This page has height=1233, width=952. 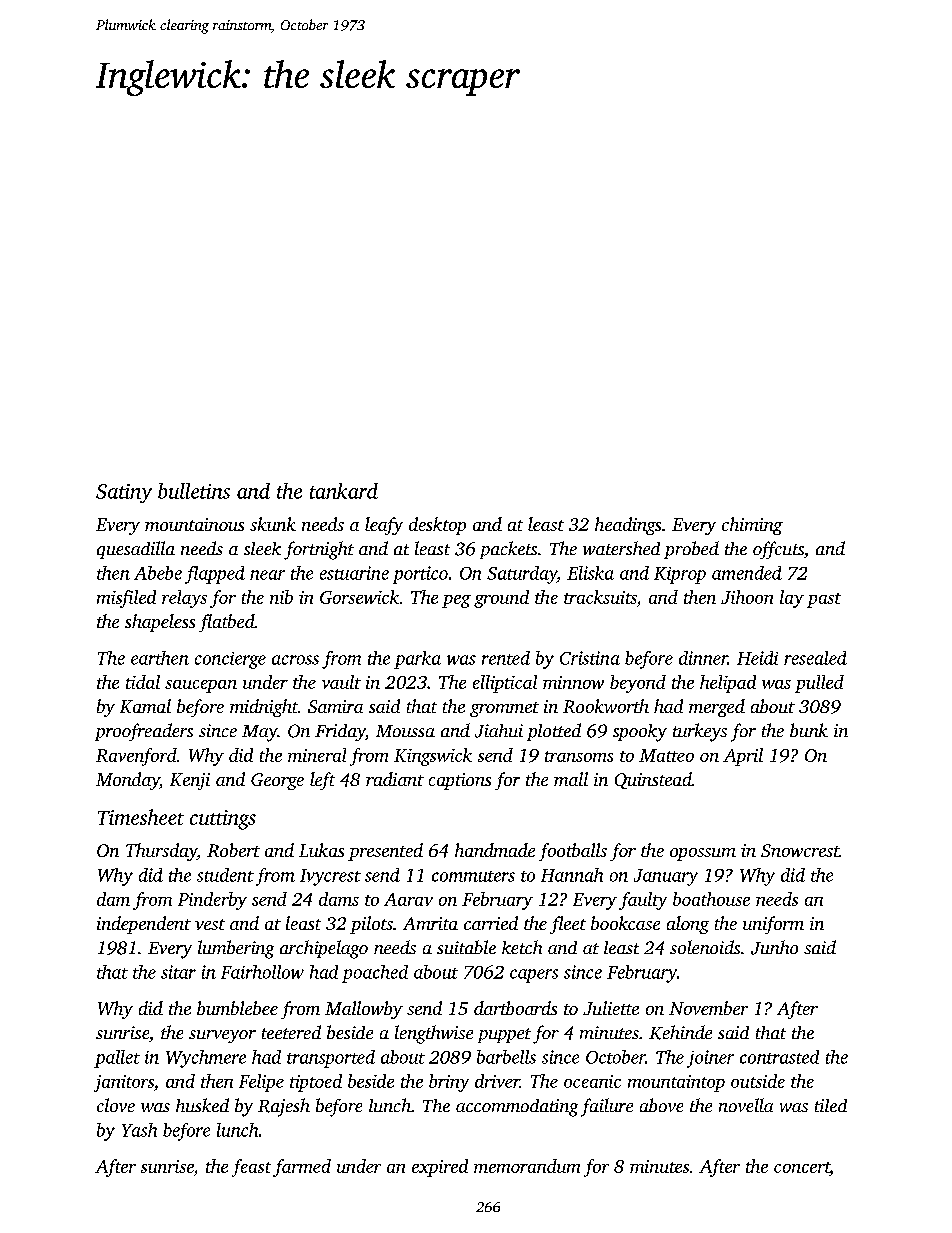 What do you see at coordinates (344, 491) in the page?
I see `tankard` at bounding box center [344, 491].
